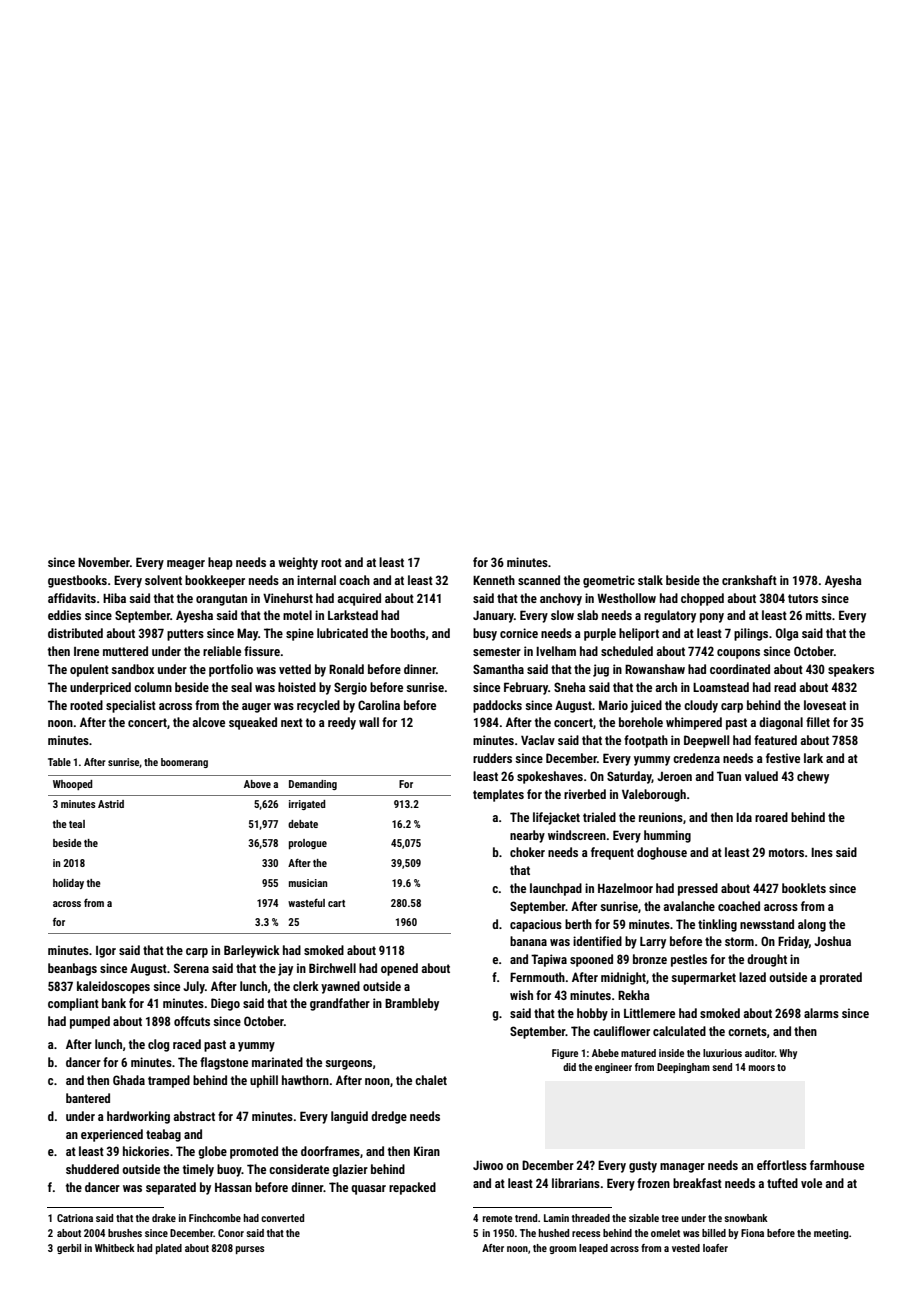 The image size is (924, 1308). What do you see at coordinates (650, 580) in the page?
I see `stalk` at bounding box center [650, 580].
